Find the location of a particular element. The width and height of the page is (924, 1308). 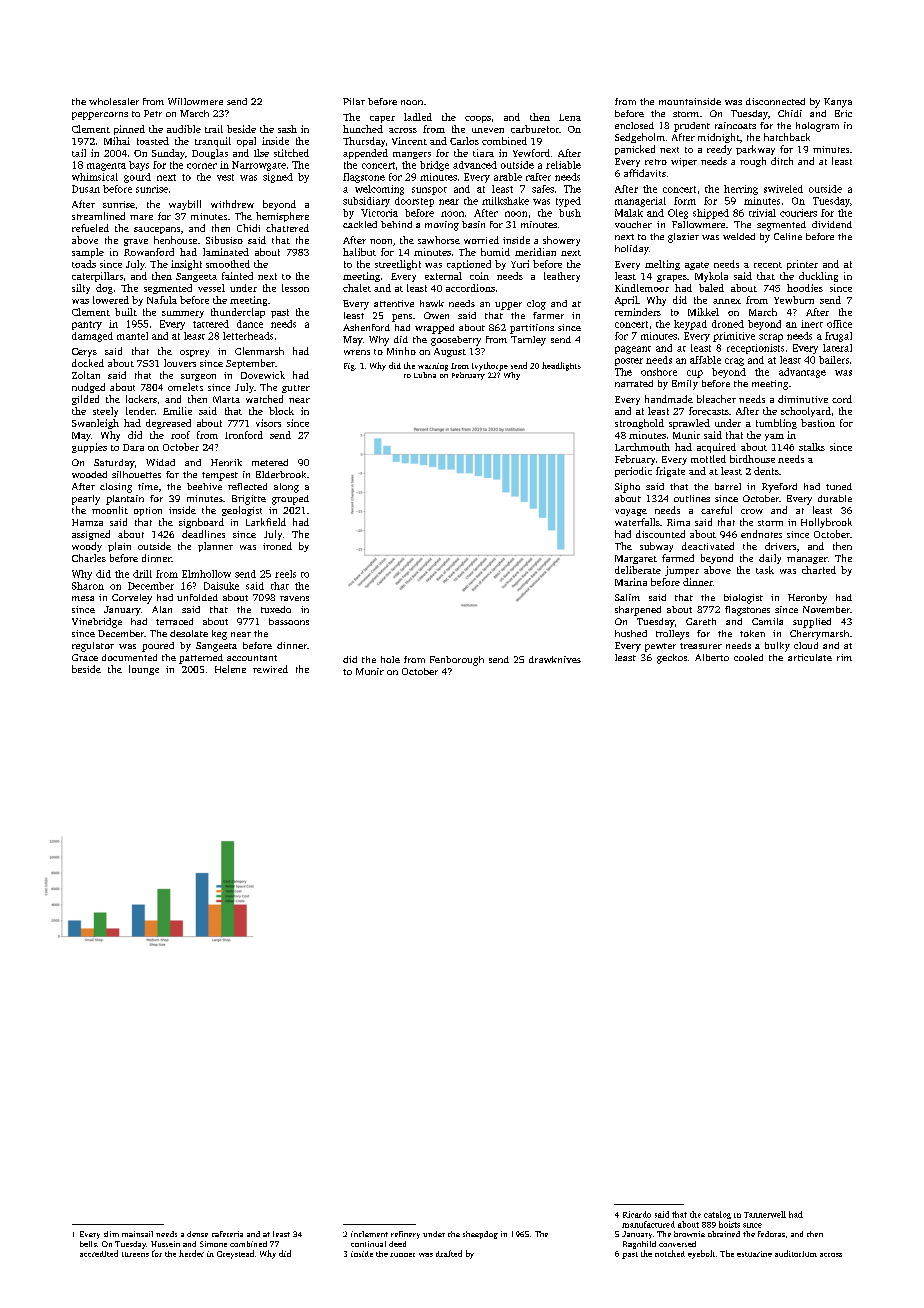

tumbling is located at coordinates (776, 424).
